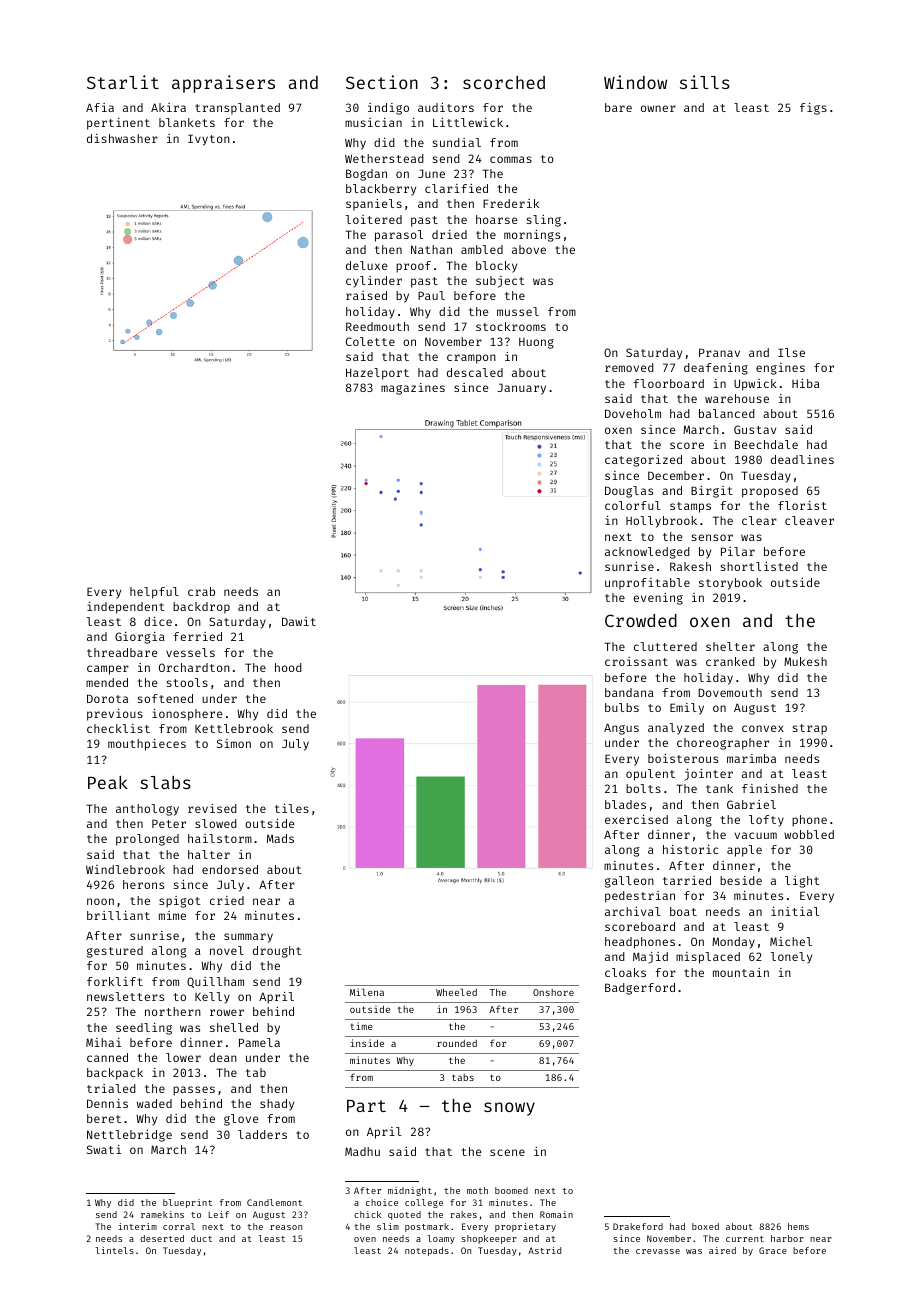  What do you see at coordinates (219, 1214) in the image?
I see `Leif` at bounding box center [219, 1214].
